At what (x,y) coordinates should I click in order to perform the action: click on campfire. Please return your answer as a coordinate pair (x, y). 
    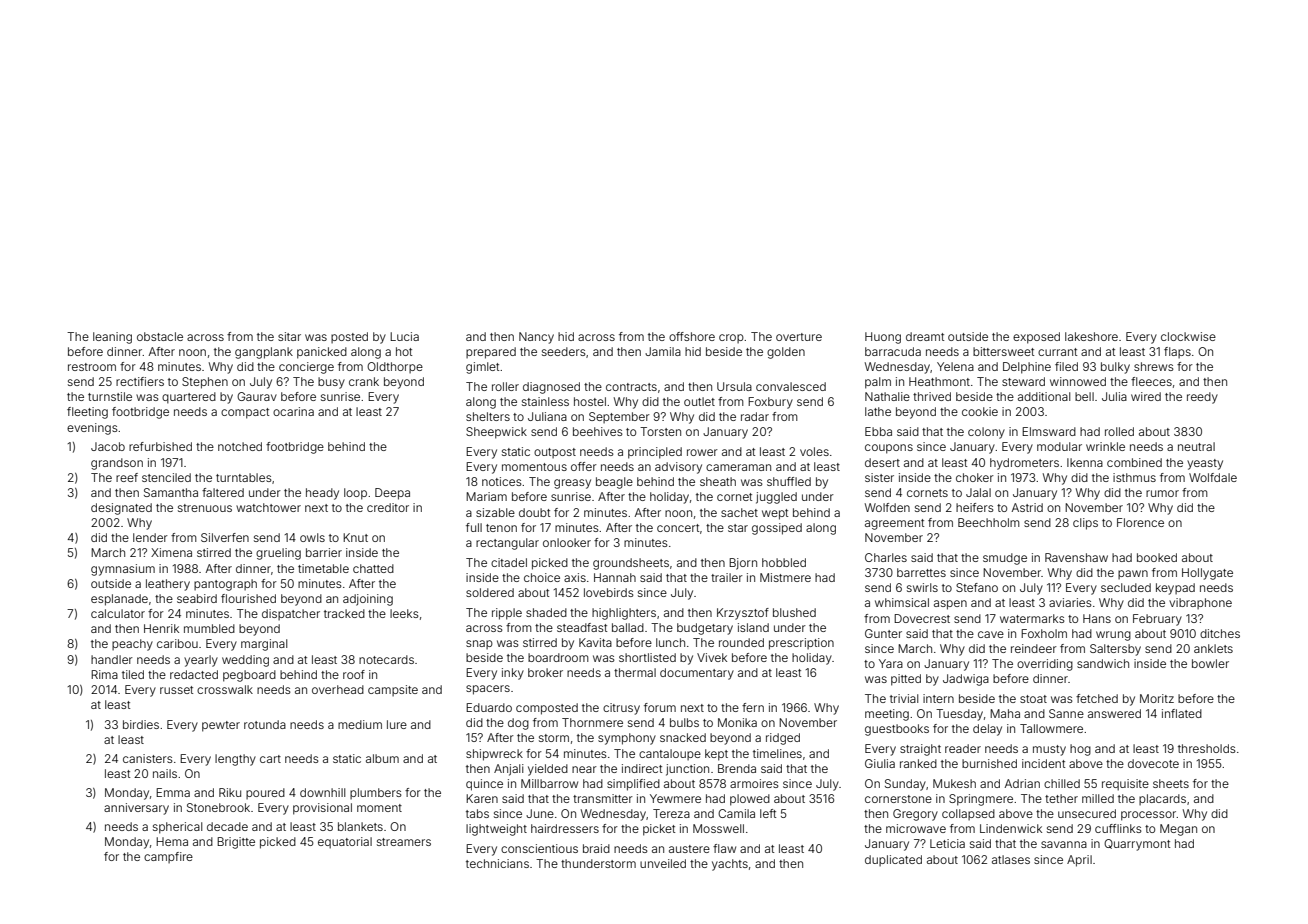
    Looking at the image, I should click on (168, 857).
